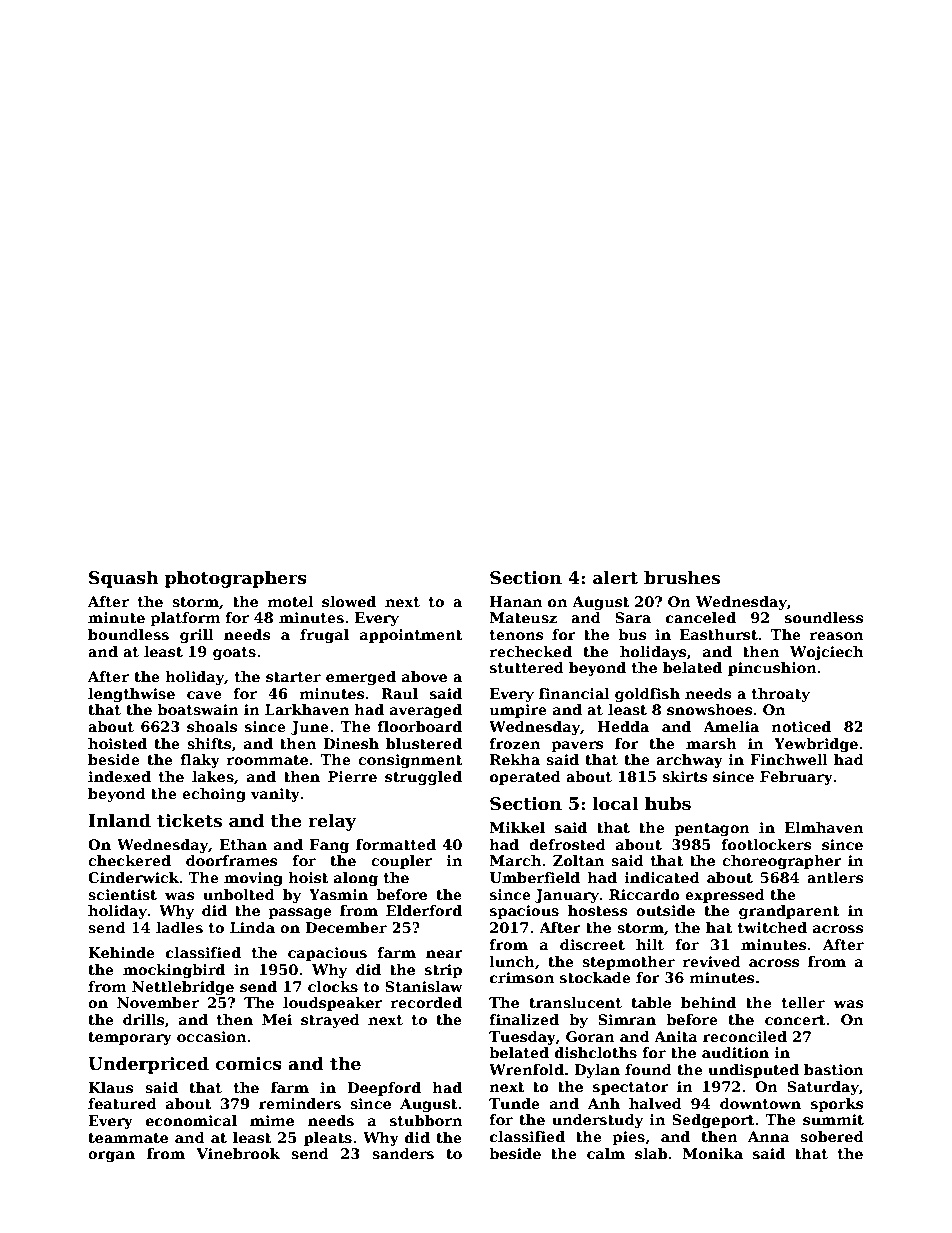  I want to click on slab, so click(651, 1153).
